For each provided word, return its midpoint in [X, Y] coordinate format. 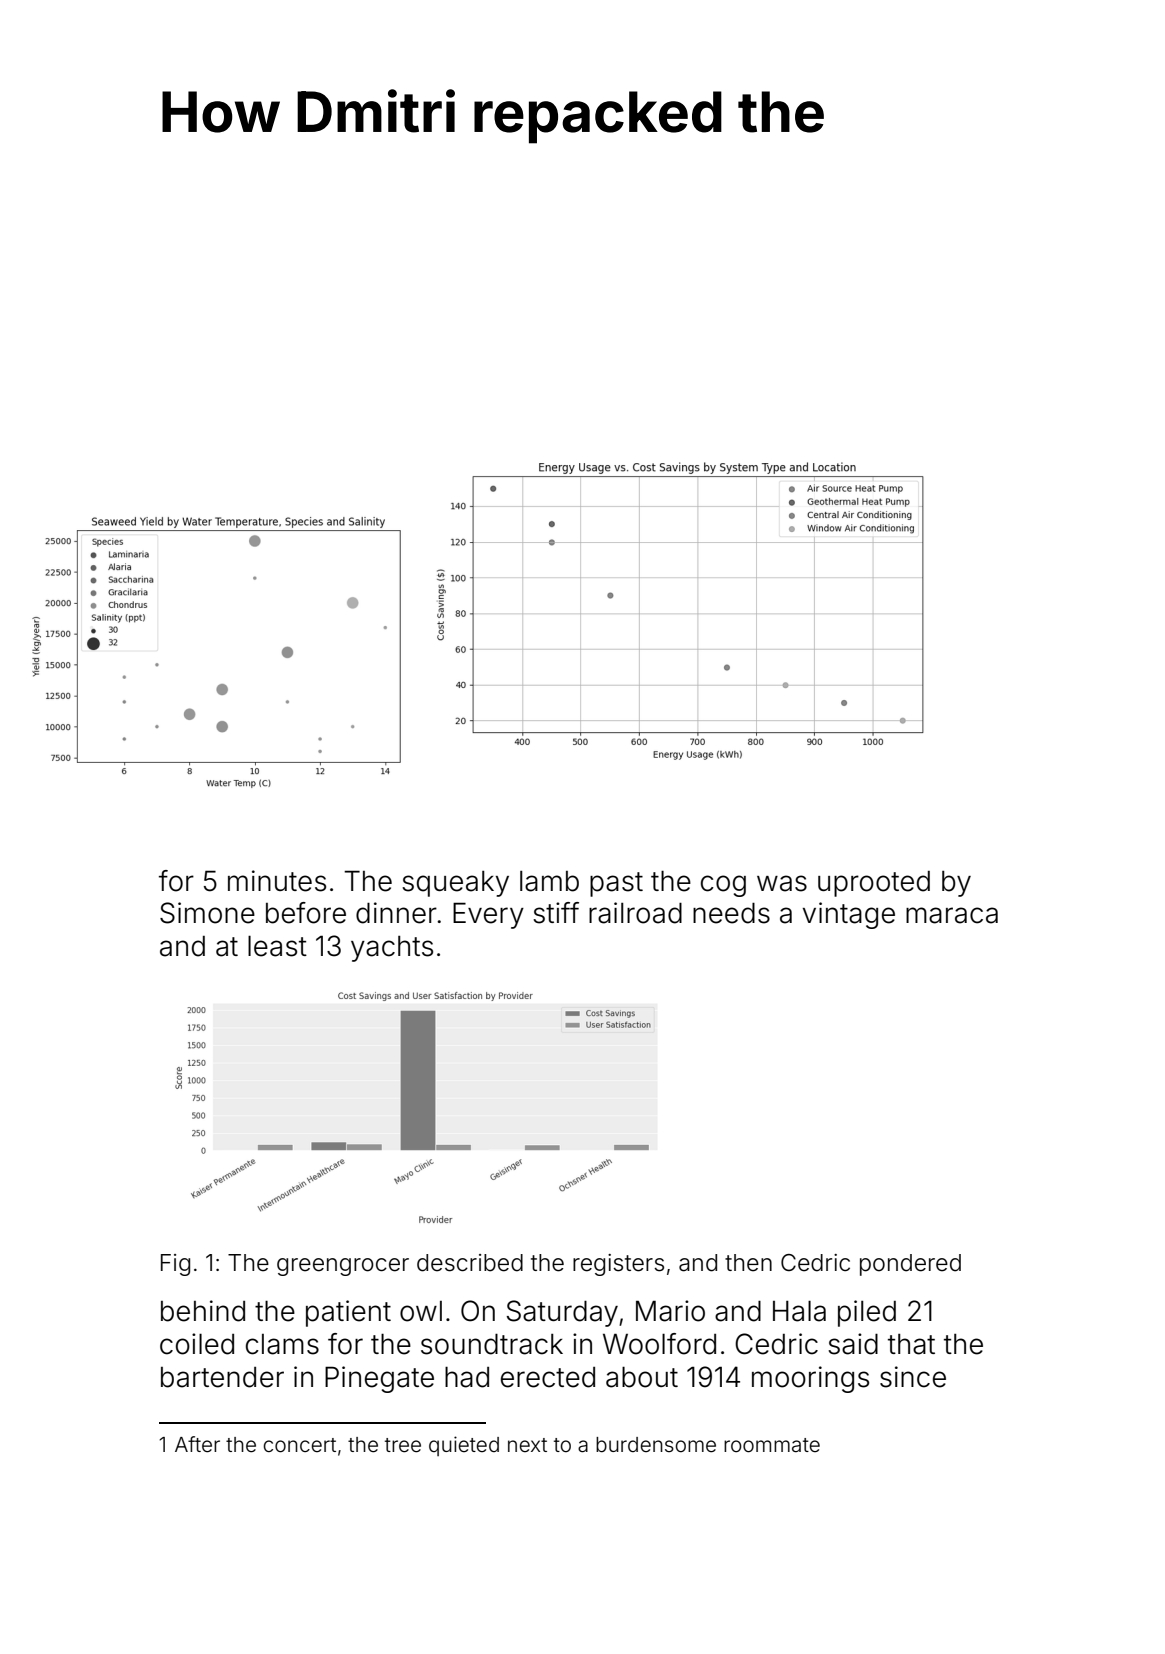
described [470, 1263]
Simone [207, 913]
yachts [392, 949]
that [911, 1344]
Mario [670, 1311]
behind [203, 1311]
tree [403, 1445]
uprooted [874, 884]
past [616, 884]
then [748, 1263]
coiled [197, 1344]
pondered [910, 1265]
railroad [635, 913]
